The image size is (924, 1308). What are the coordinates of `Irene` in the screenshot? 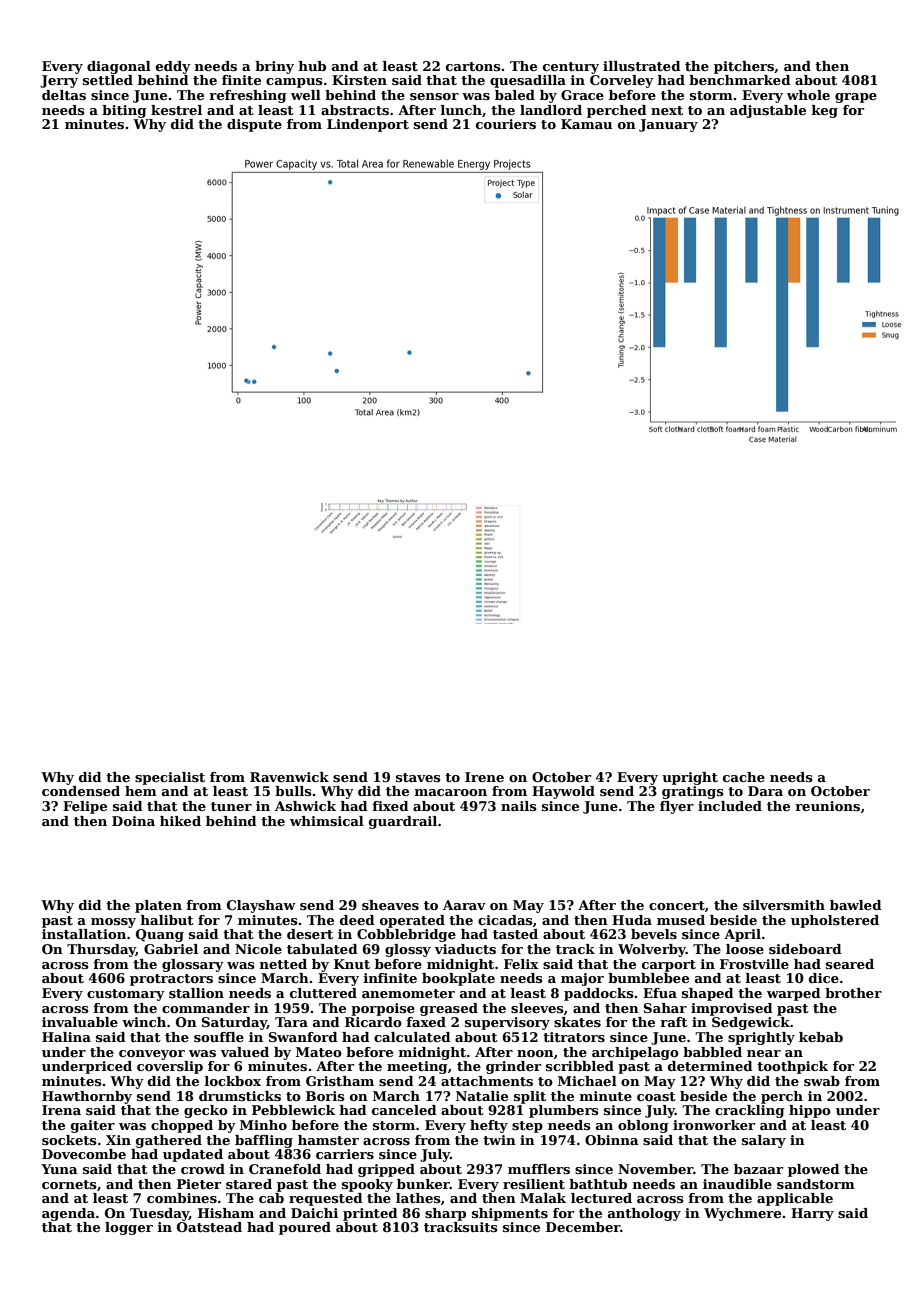 It's located at (484, 777).
